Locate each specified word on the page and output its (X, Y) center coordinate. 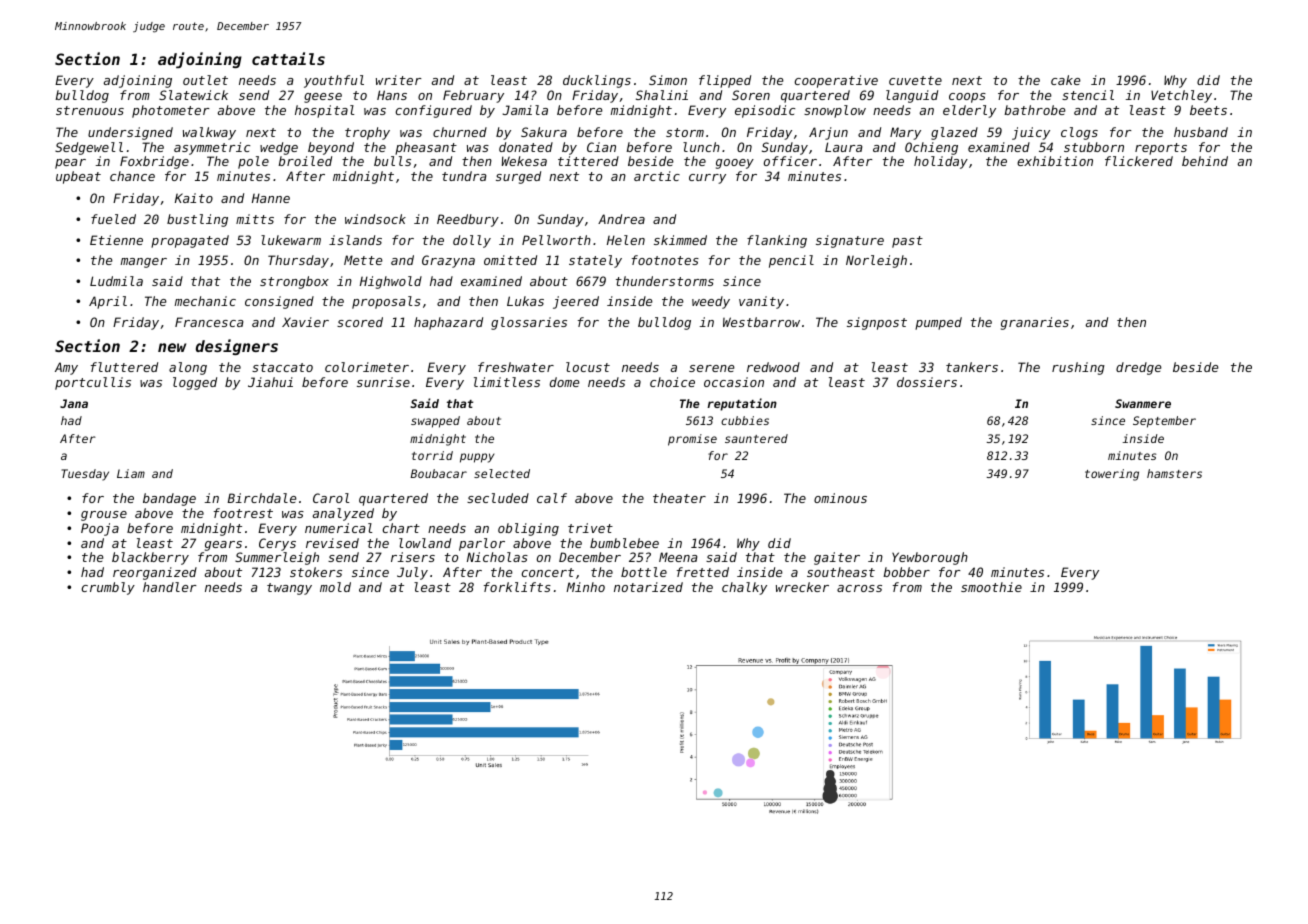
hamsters (1174, 473)
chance (132, 176)
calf (552, 498)
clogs (1079, 133)
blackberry (150, 558)
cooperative (836, 81)
